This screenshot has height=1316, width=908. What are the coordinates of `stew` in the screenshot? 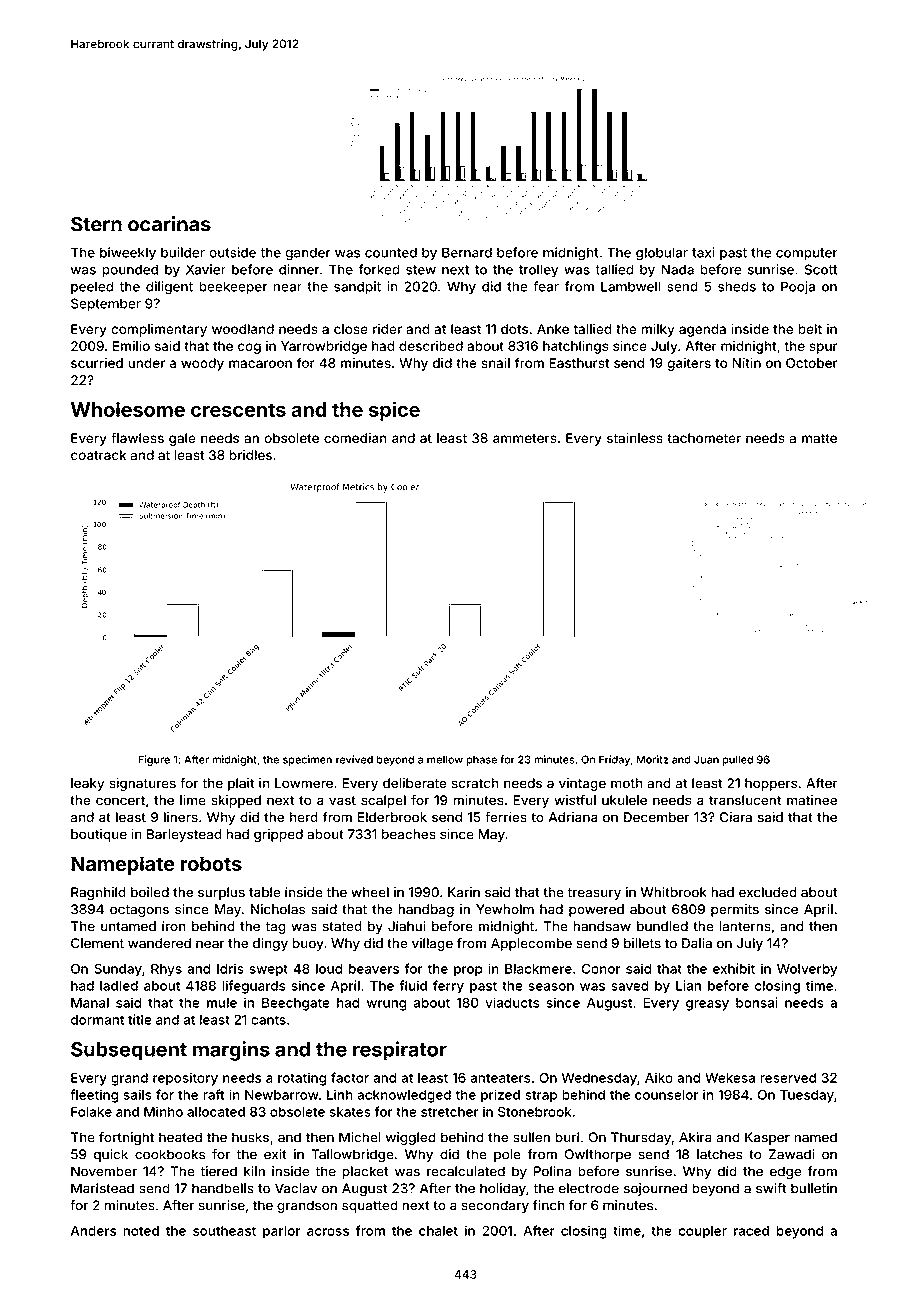 It's located at (421, 270).
